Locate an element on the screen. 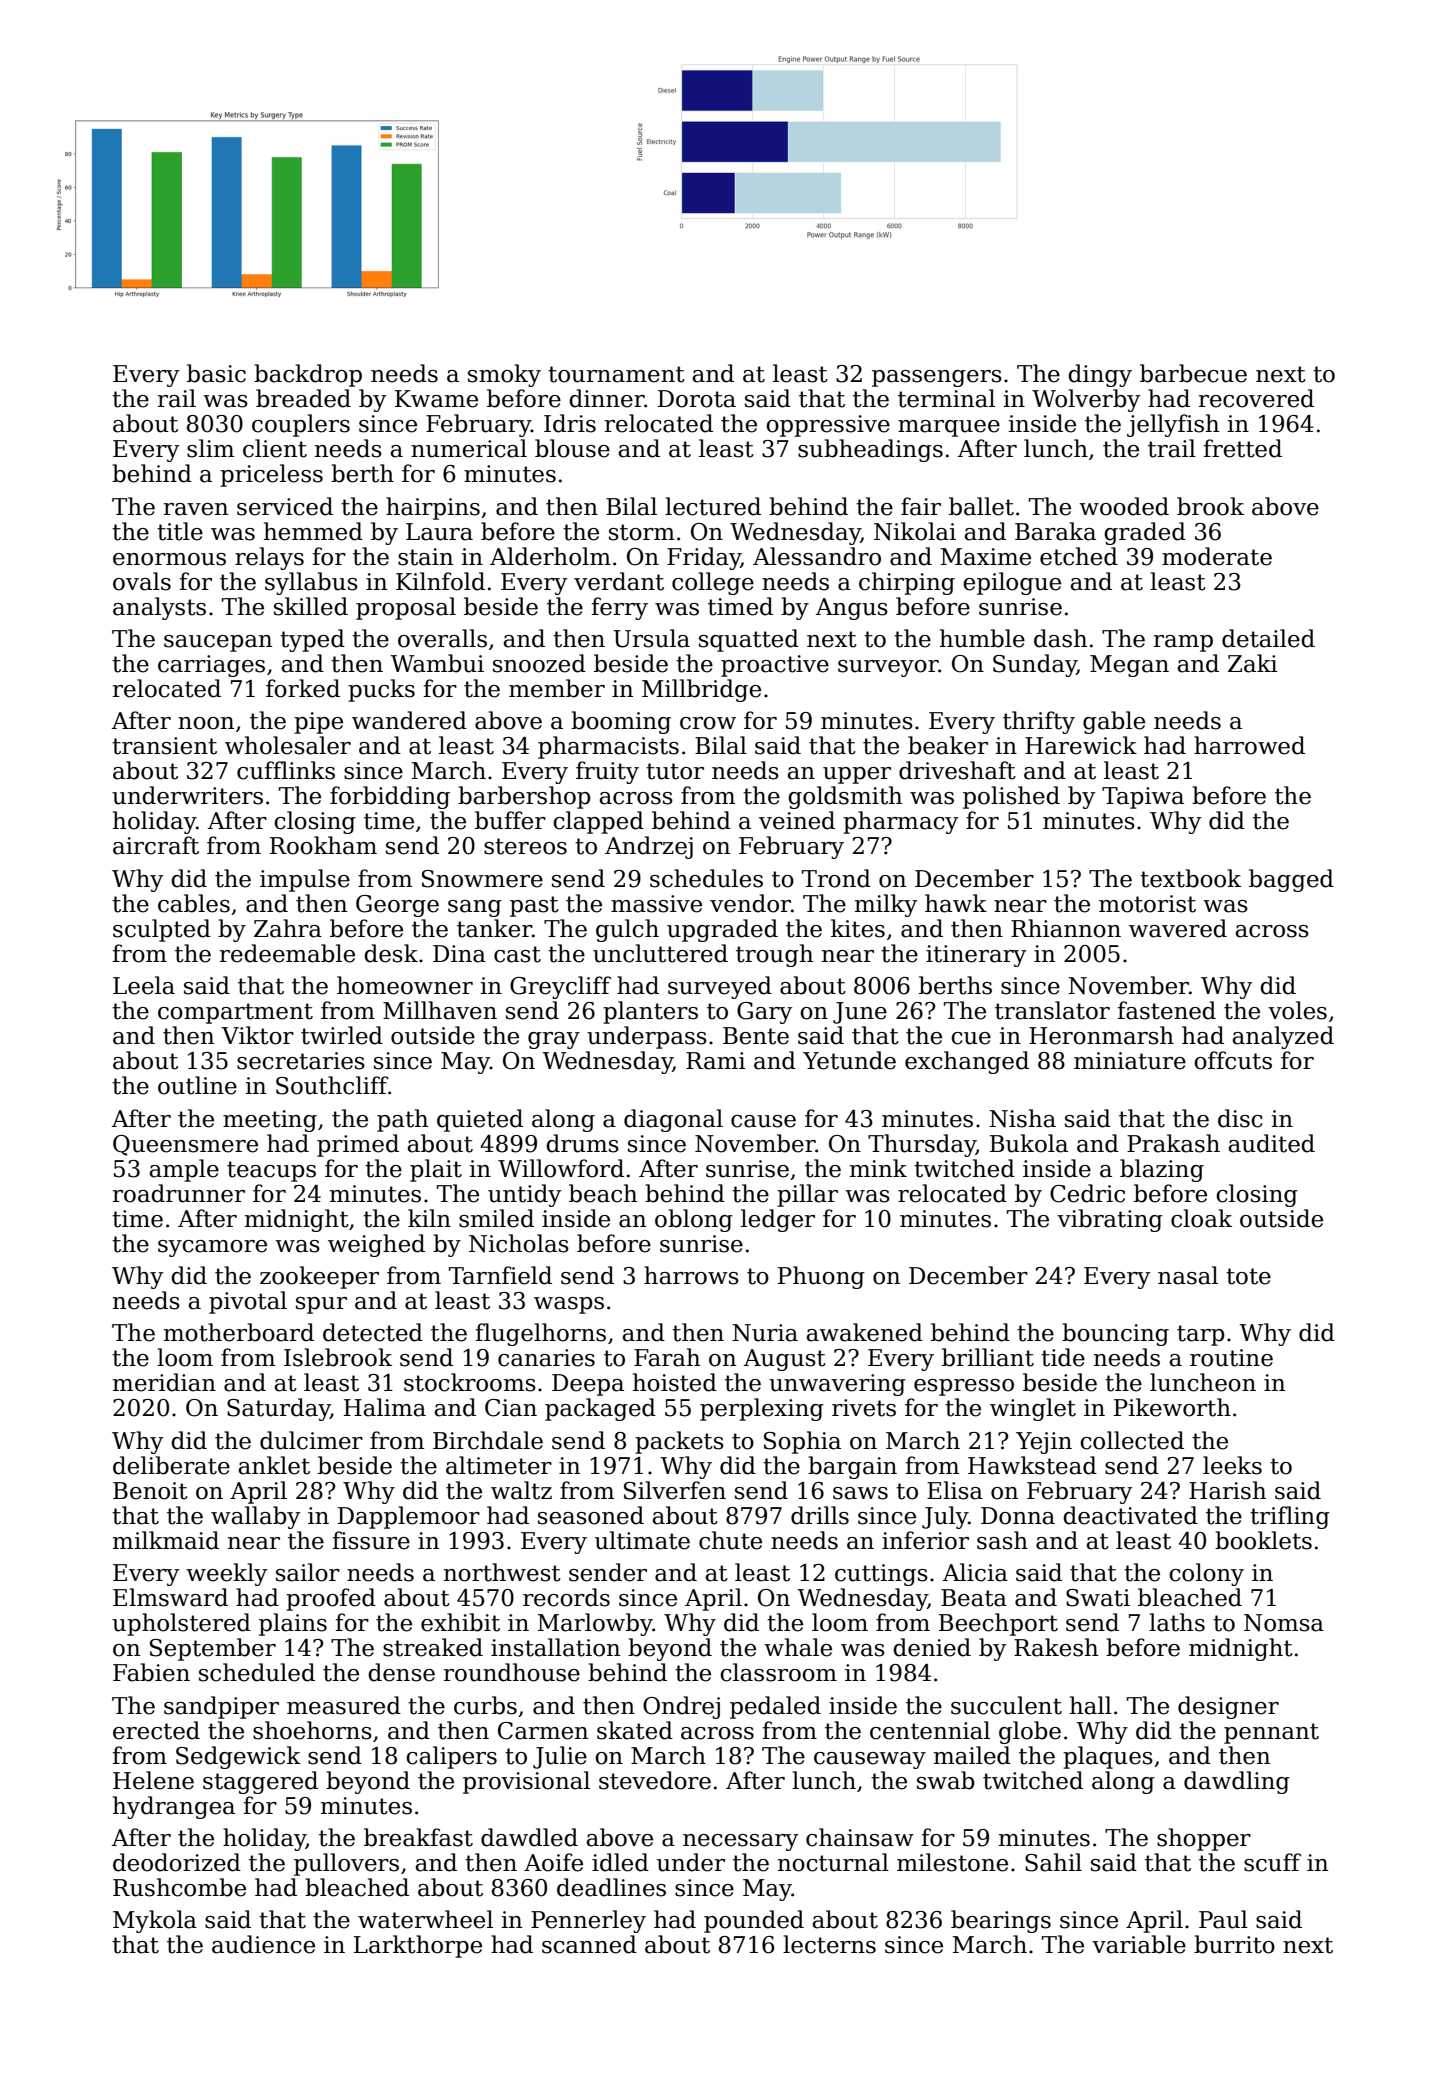 The height and width of the screenshot is (2100, 1450). burrito is located at coordinates (1234, 1944).
